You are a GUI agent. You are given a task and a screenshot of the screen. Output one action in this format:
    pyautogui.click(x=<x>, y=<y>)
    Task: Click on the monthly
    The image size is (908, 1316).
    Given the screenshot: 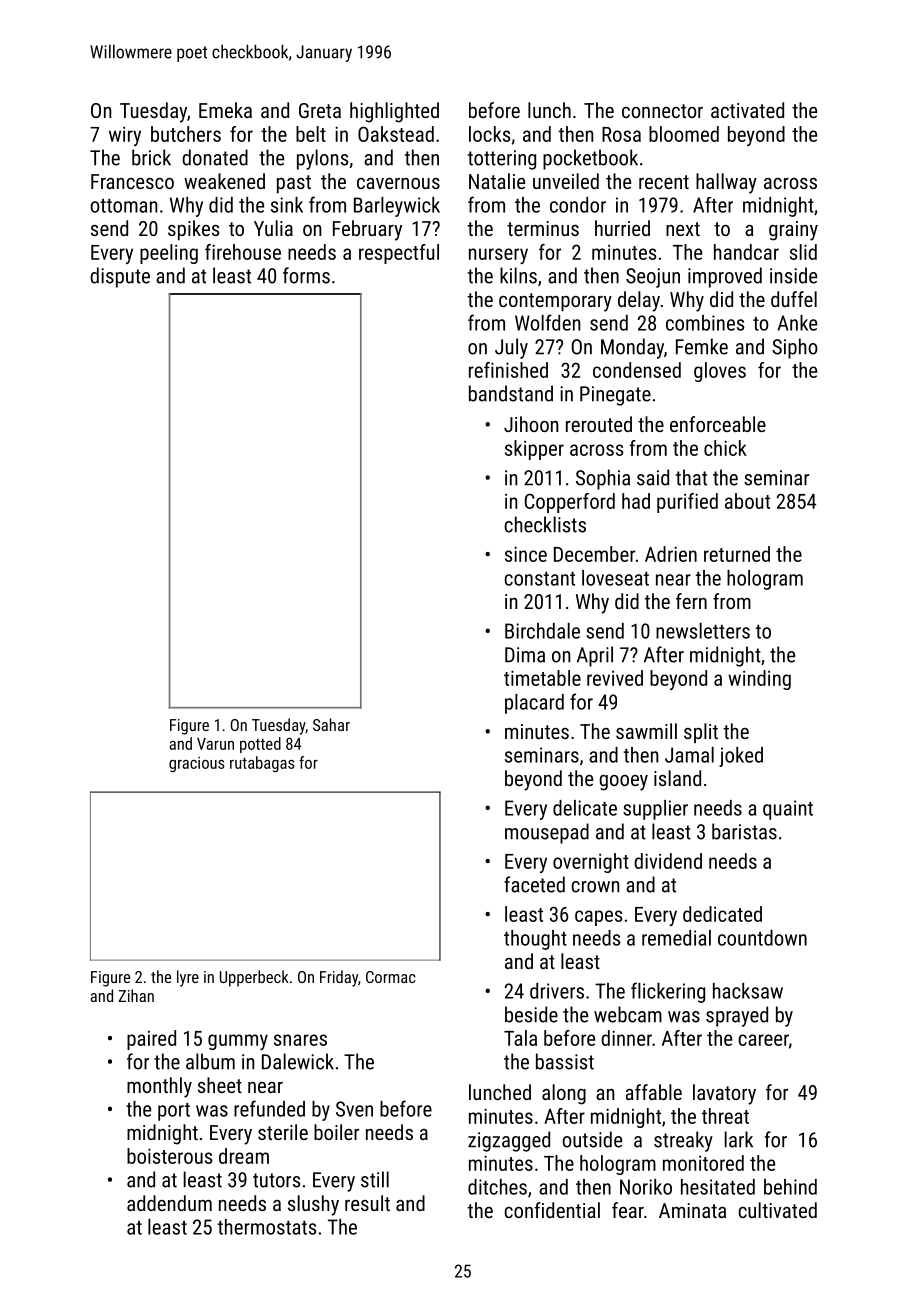 What is the action you would take?
    pyautogui.click(x=159, y=1087)
